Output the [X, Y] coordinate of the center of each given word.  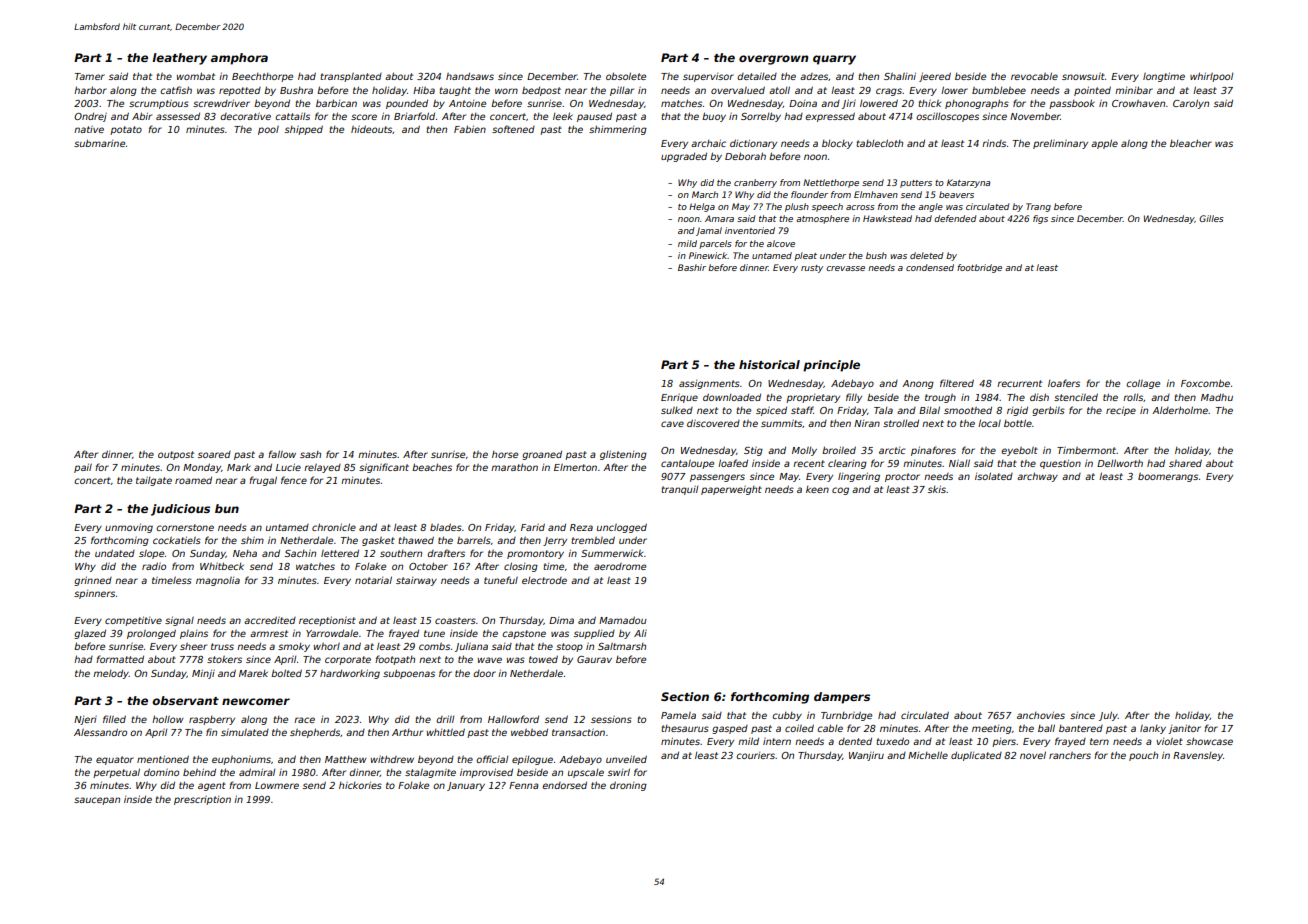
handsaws [470, 76]
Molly [804, 451]
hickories [360, 785]
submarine [99, 143]
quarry [834, 60]
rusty [812, 269]
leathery [179, 59]
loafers [1064, 383]
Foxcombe [1205, 383]
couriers [755, 755]
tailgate [154, 481]
